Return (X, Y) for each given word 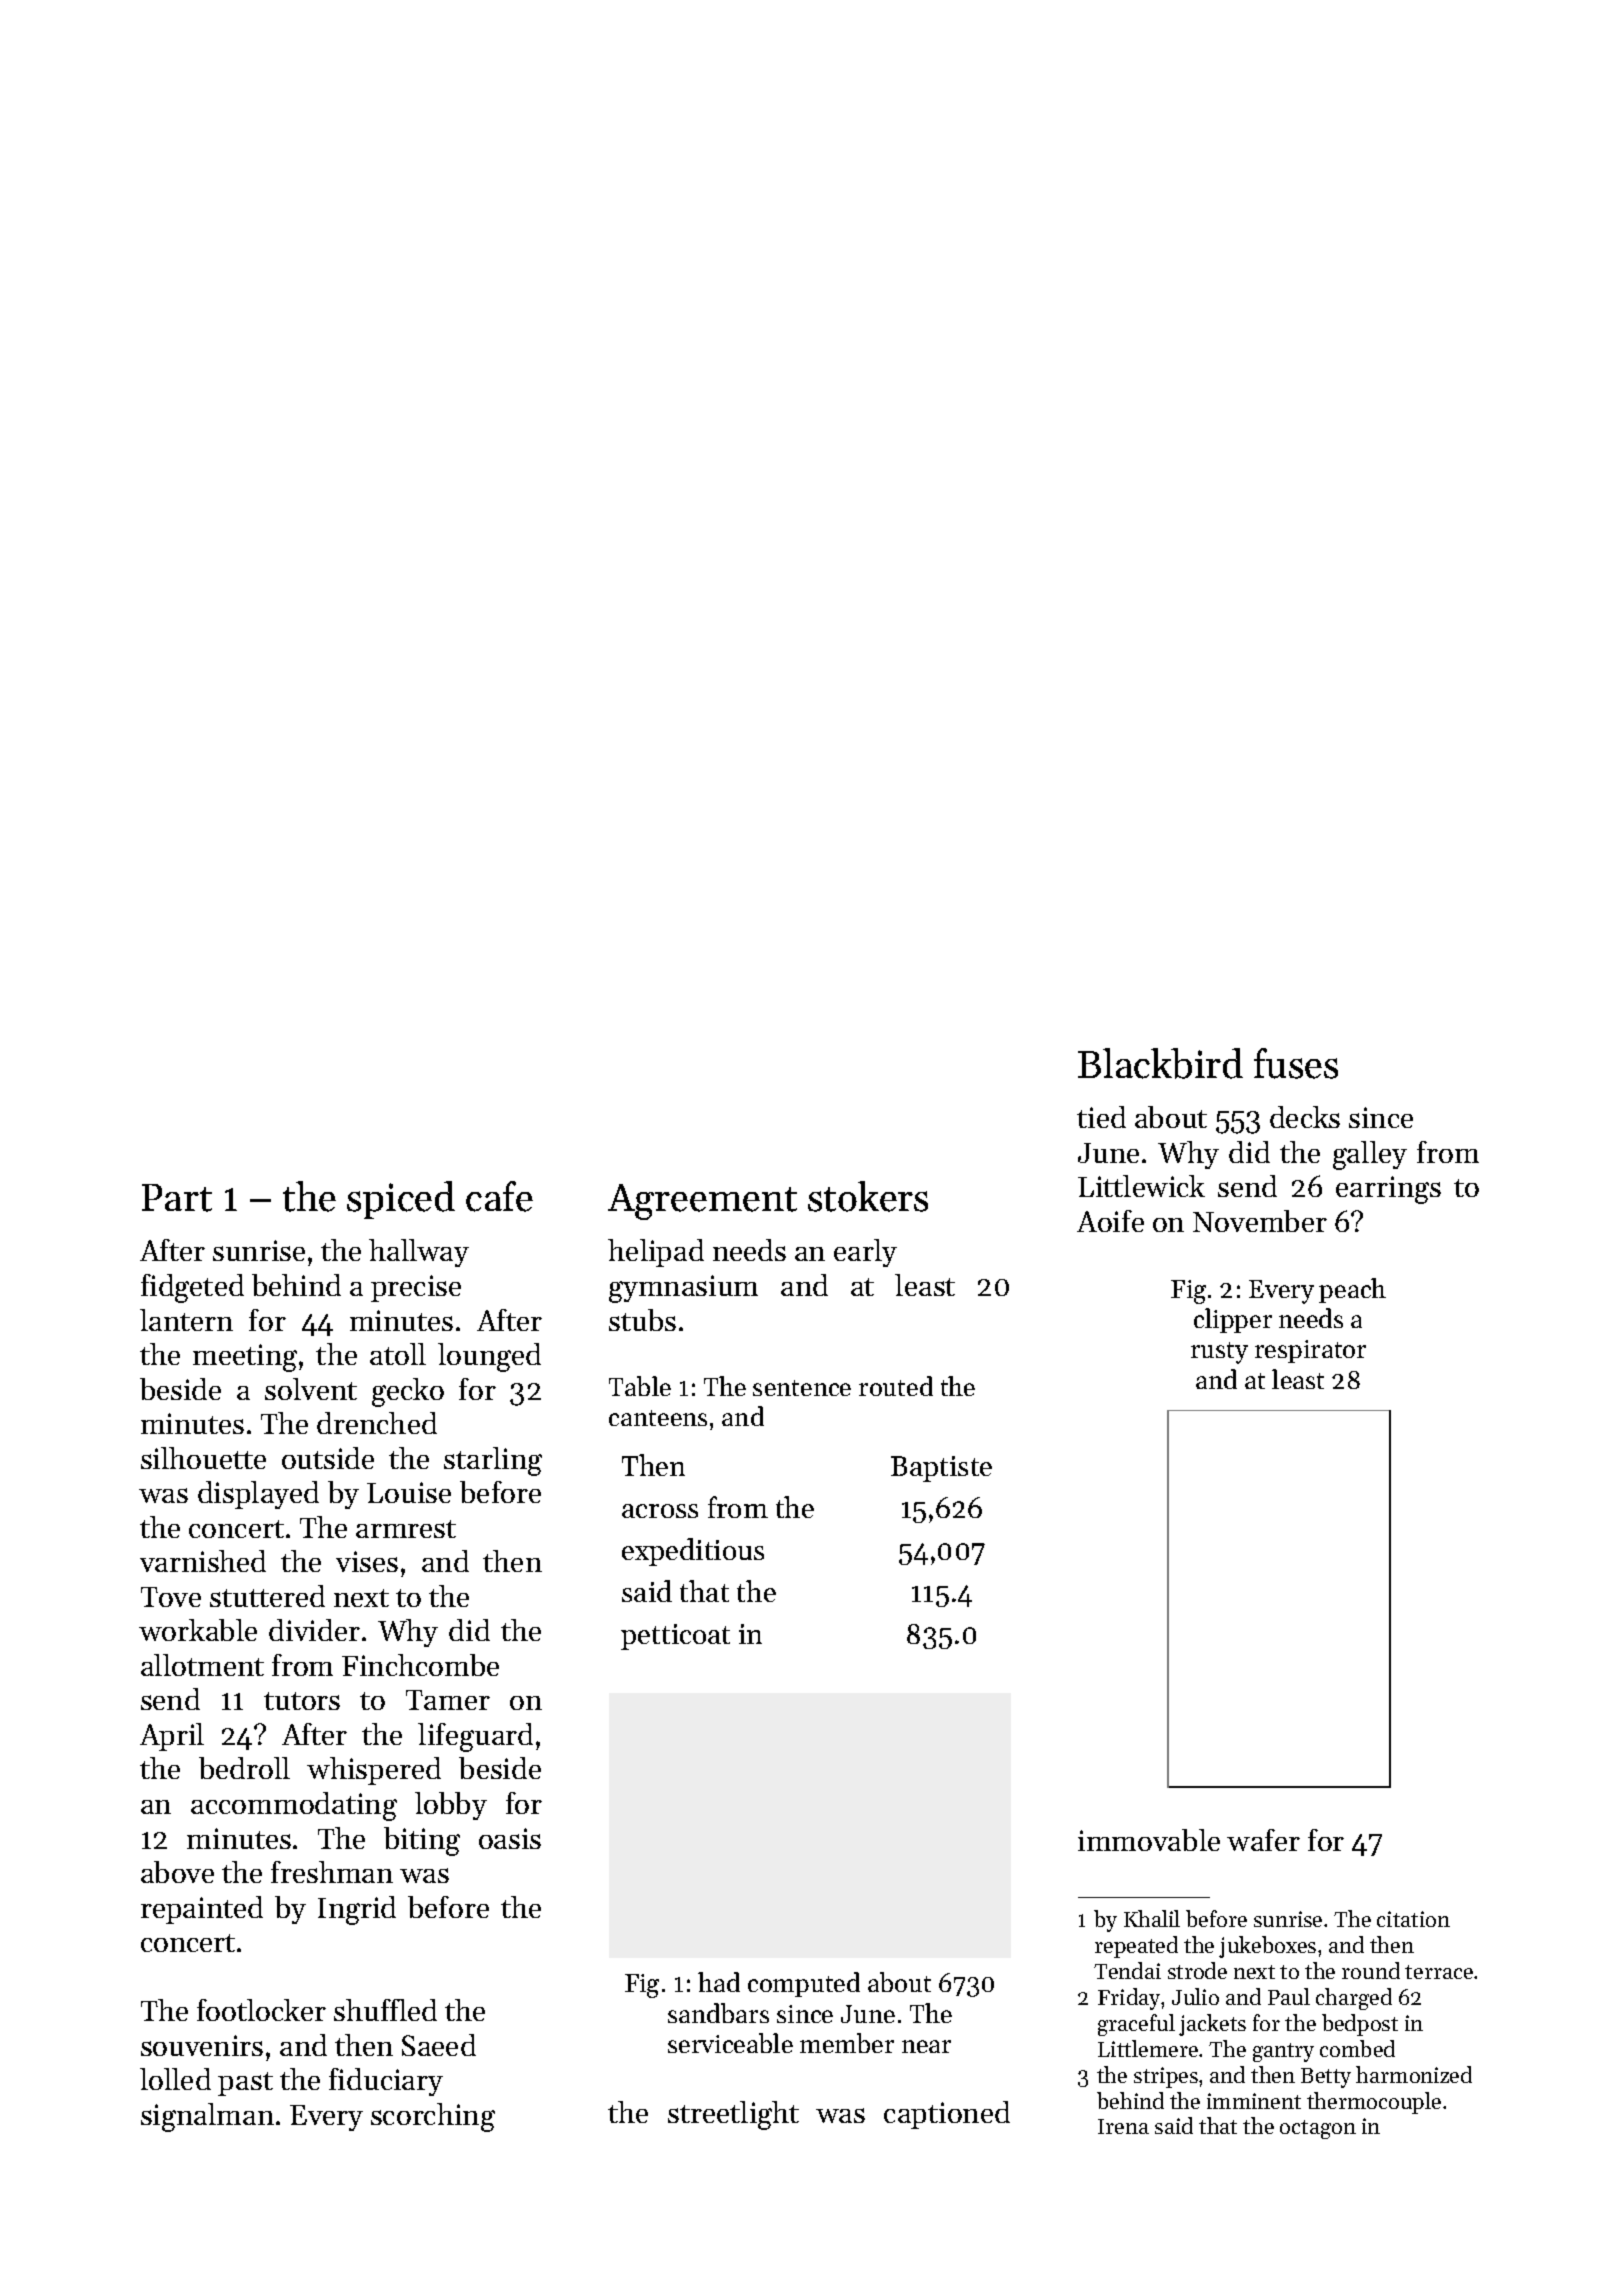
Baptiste (941, 1469)
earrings (1388, 1190)
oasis (510, 1838)
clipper (1233, 1320)
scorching (433, 2117)
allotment (202, 1665)
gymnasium (683, 1289)
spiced (401, 1200)
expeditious (693, 1552)
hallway (419, 1253)
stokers (868, 1196)
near (926, 2046)
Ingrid (357, 1910)
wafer (1263, 1840)
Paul (1289, 1996)
